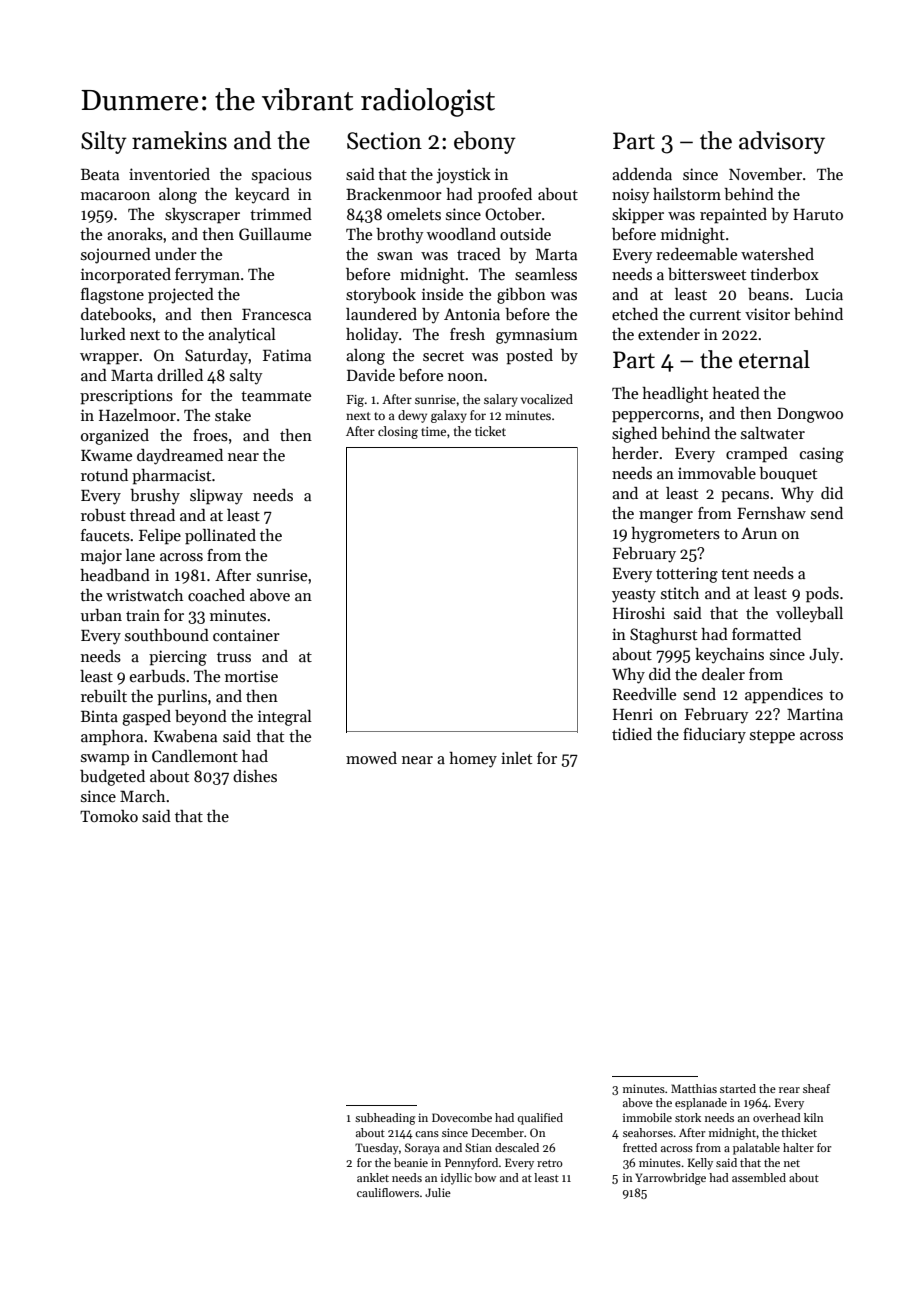  What do you see at coordinates (633, 714) in the screenshot?
I see `Henri` at bounding box center [633, 714].
